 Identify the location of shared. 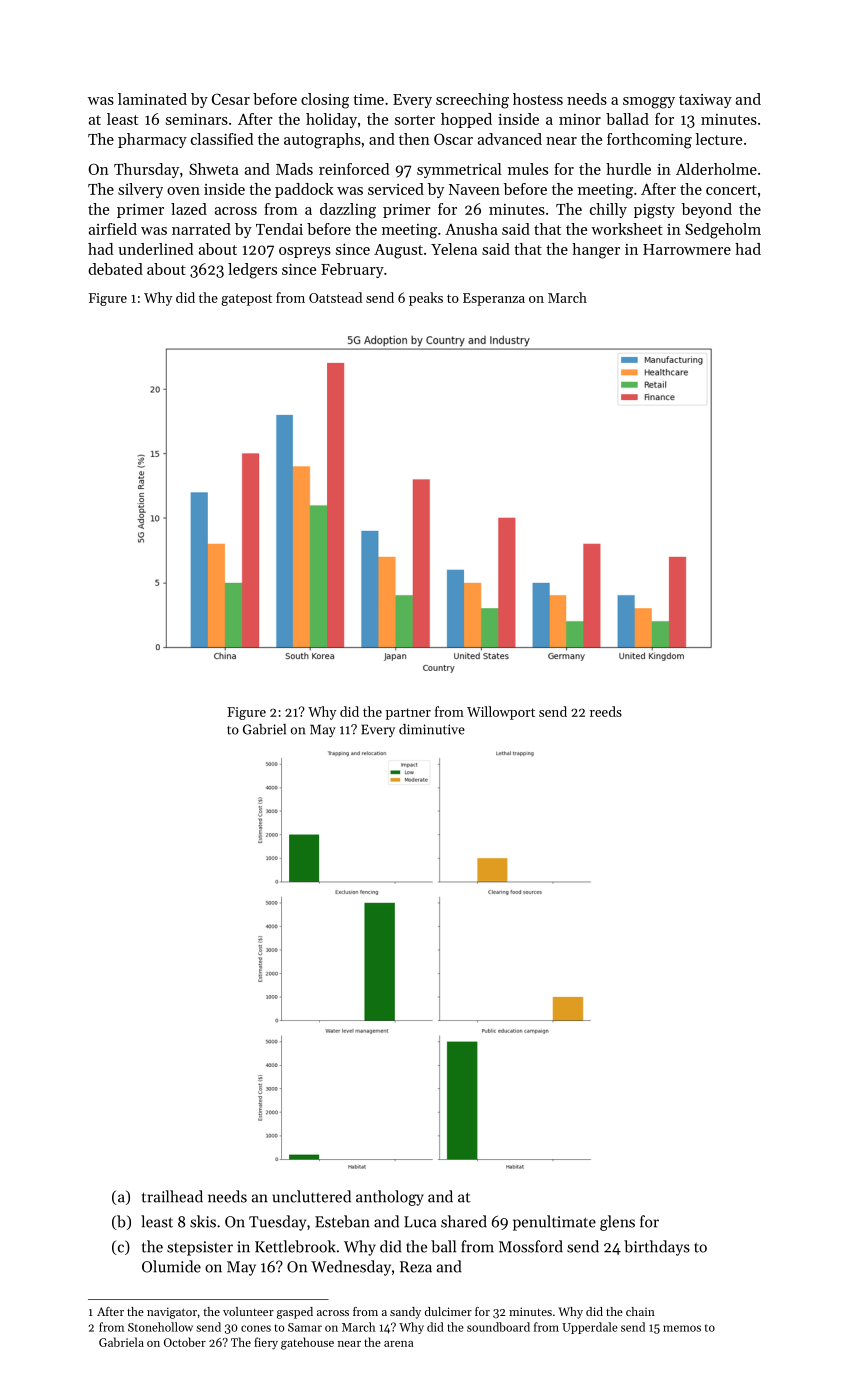
(464, 1221).
